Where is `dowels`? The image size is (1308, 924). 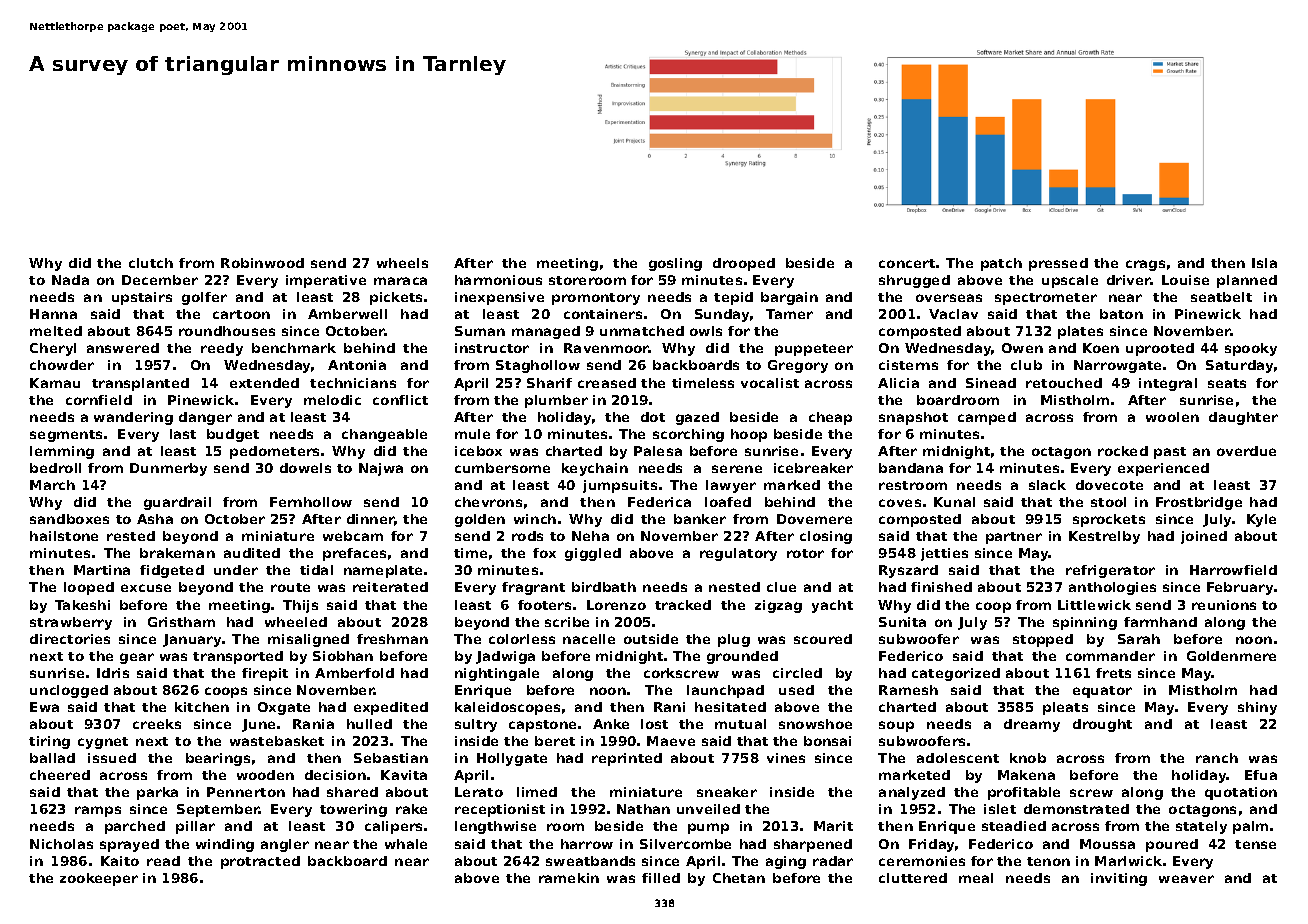
dowels is located at coordinates (305, 468).
